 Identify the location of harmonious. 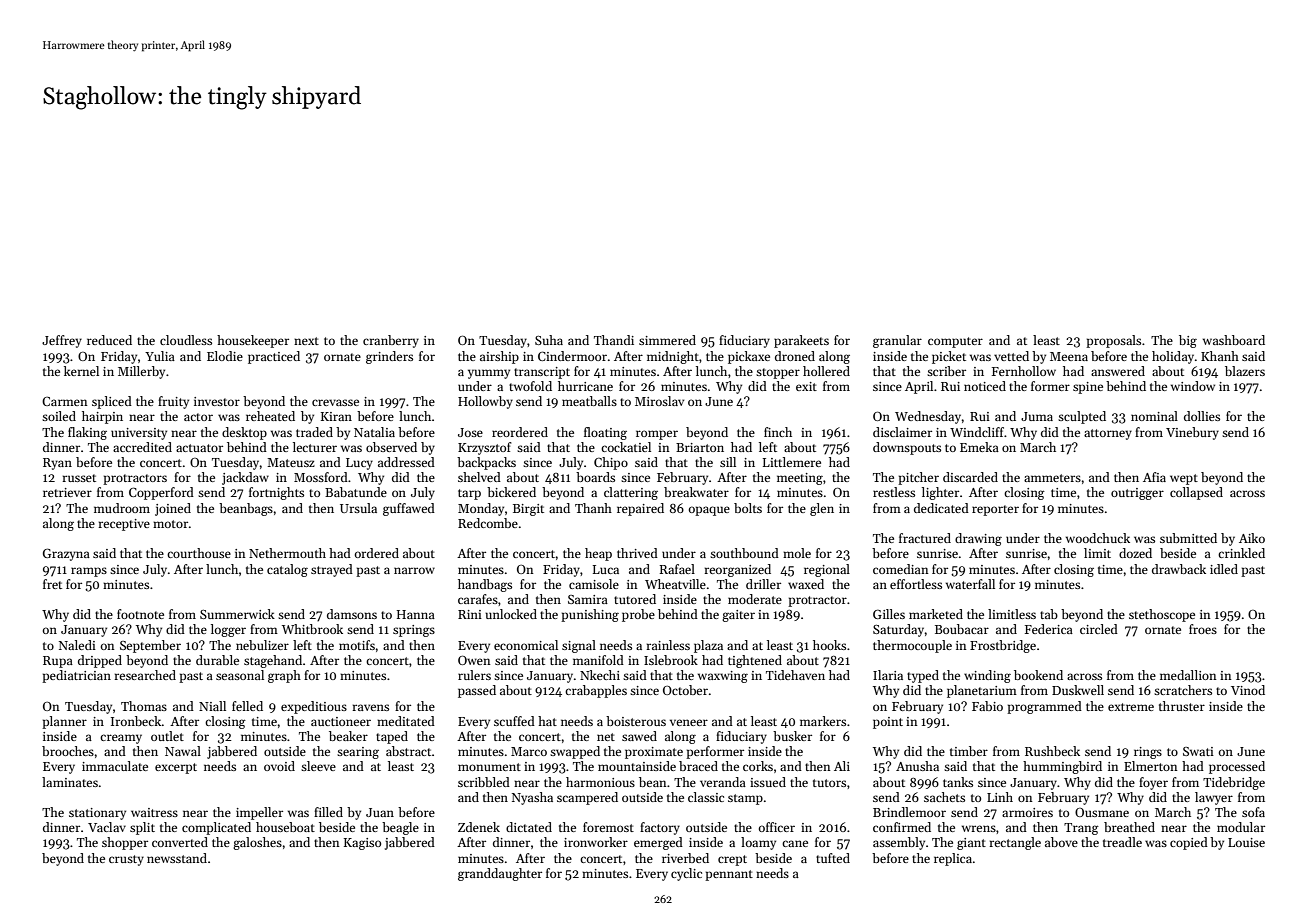
(600, 782).
